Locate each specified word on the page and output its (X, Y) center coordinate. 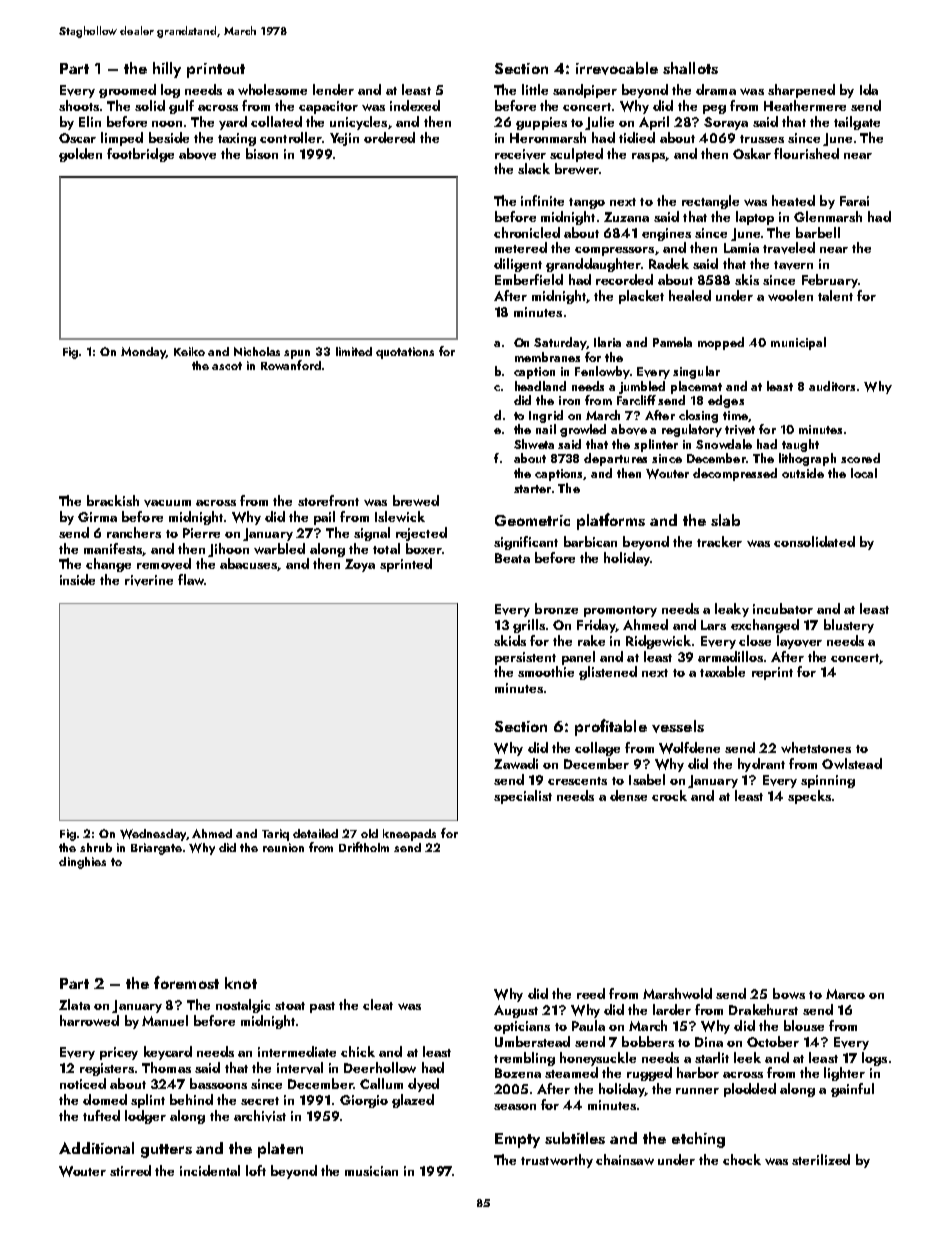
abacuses (249, 564)
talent (835, 295)
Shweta (534, 444)
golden (80, 155)
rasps (648, 157)
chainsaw (625, 1159)
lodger (145, 1117)
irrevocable (617, 68)
